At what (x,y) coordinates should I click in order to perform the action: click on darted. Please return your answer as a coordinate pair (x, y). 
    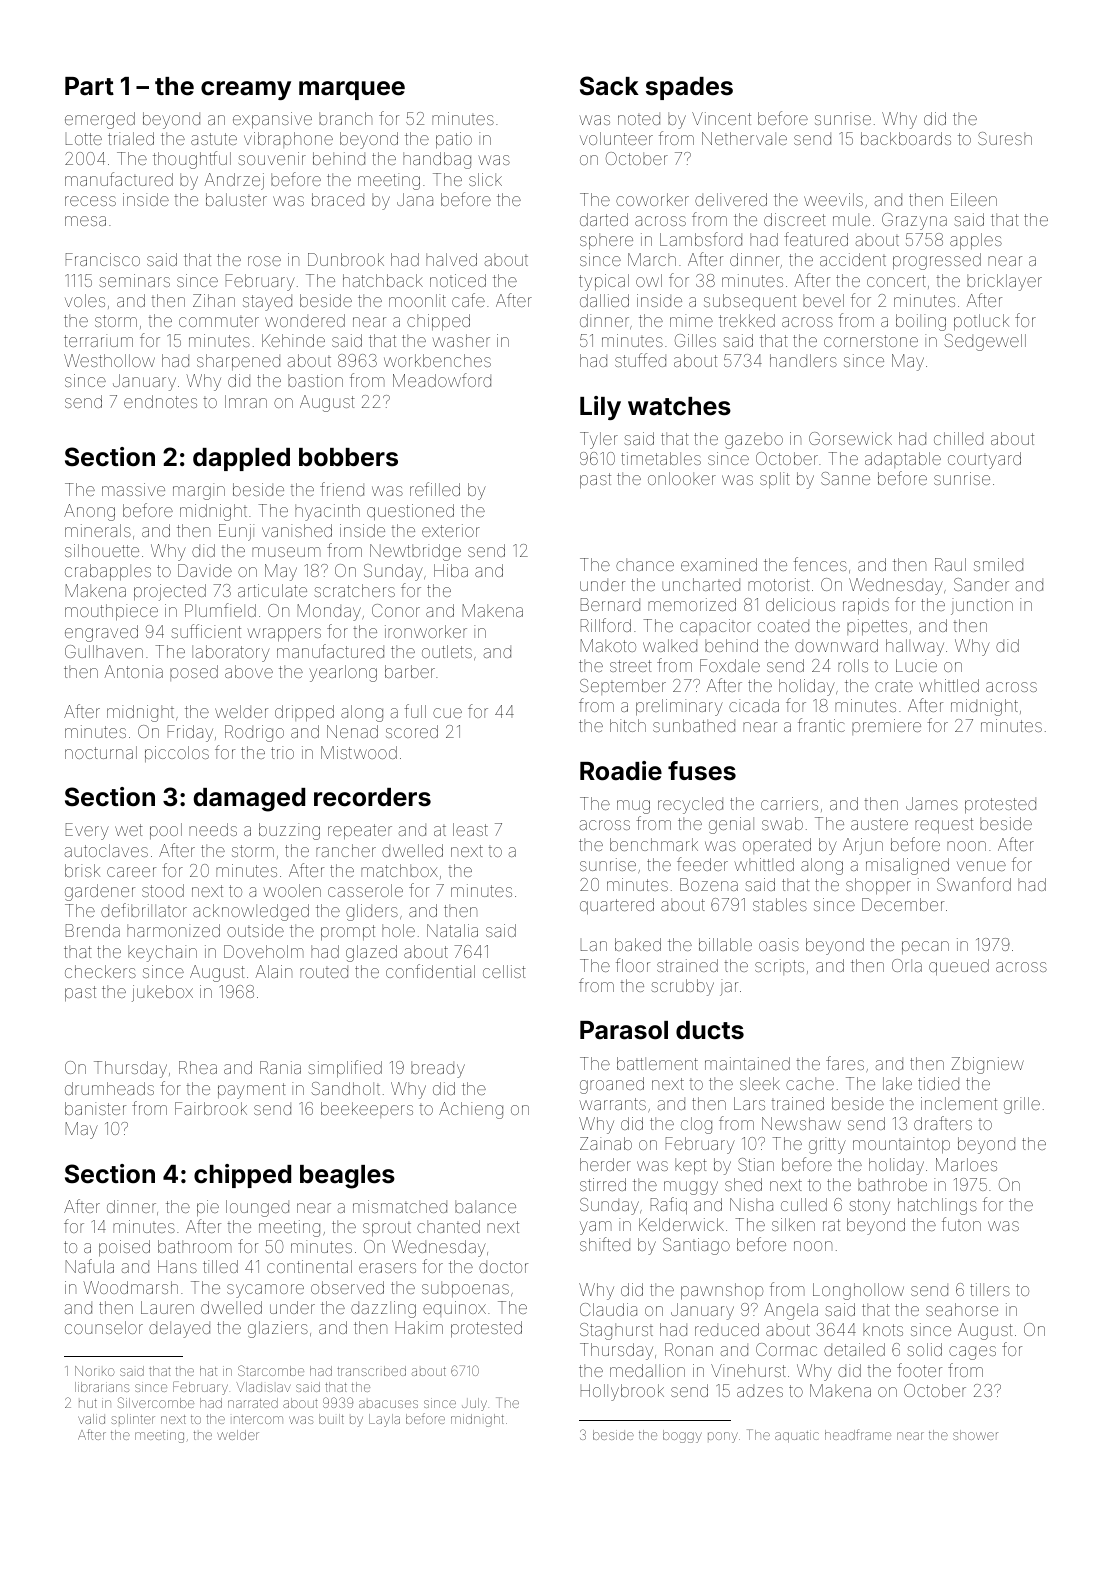
    Looking at the image, I should click on (604, 219).
